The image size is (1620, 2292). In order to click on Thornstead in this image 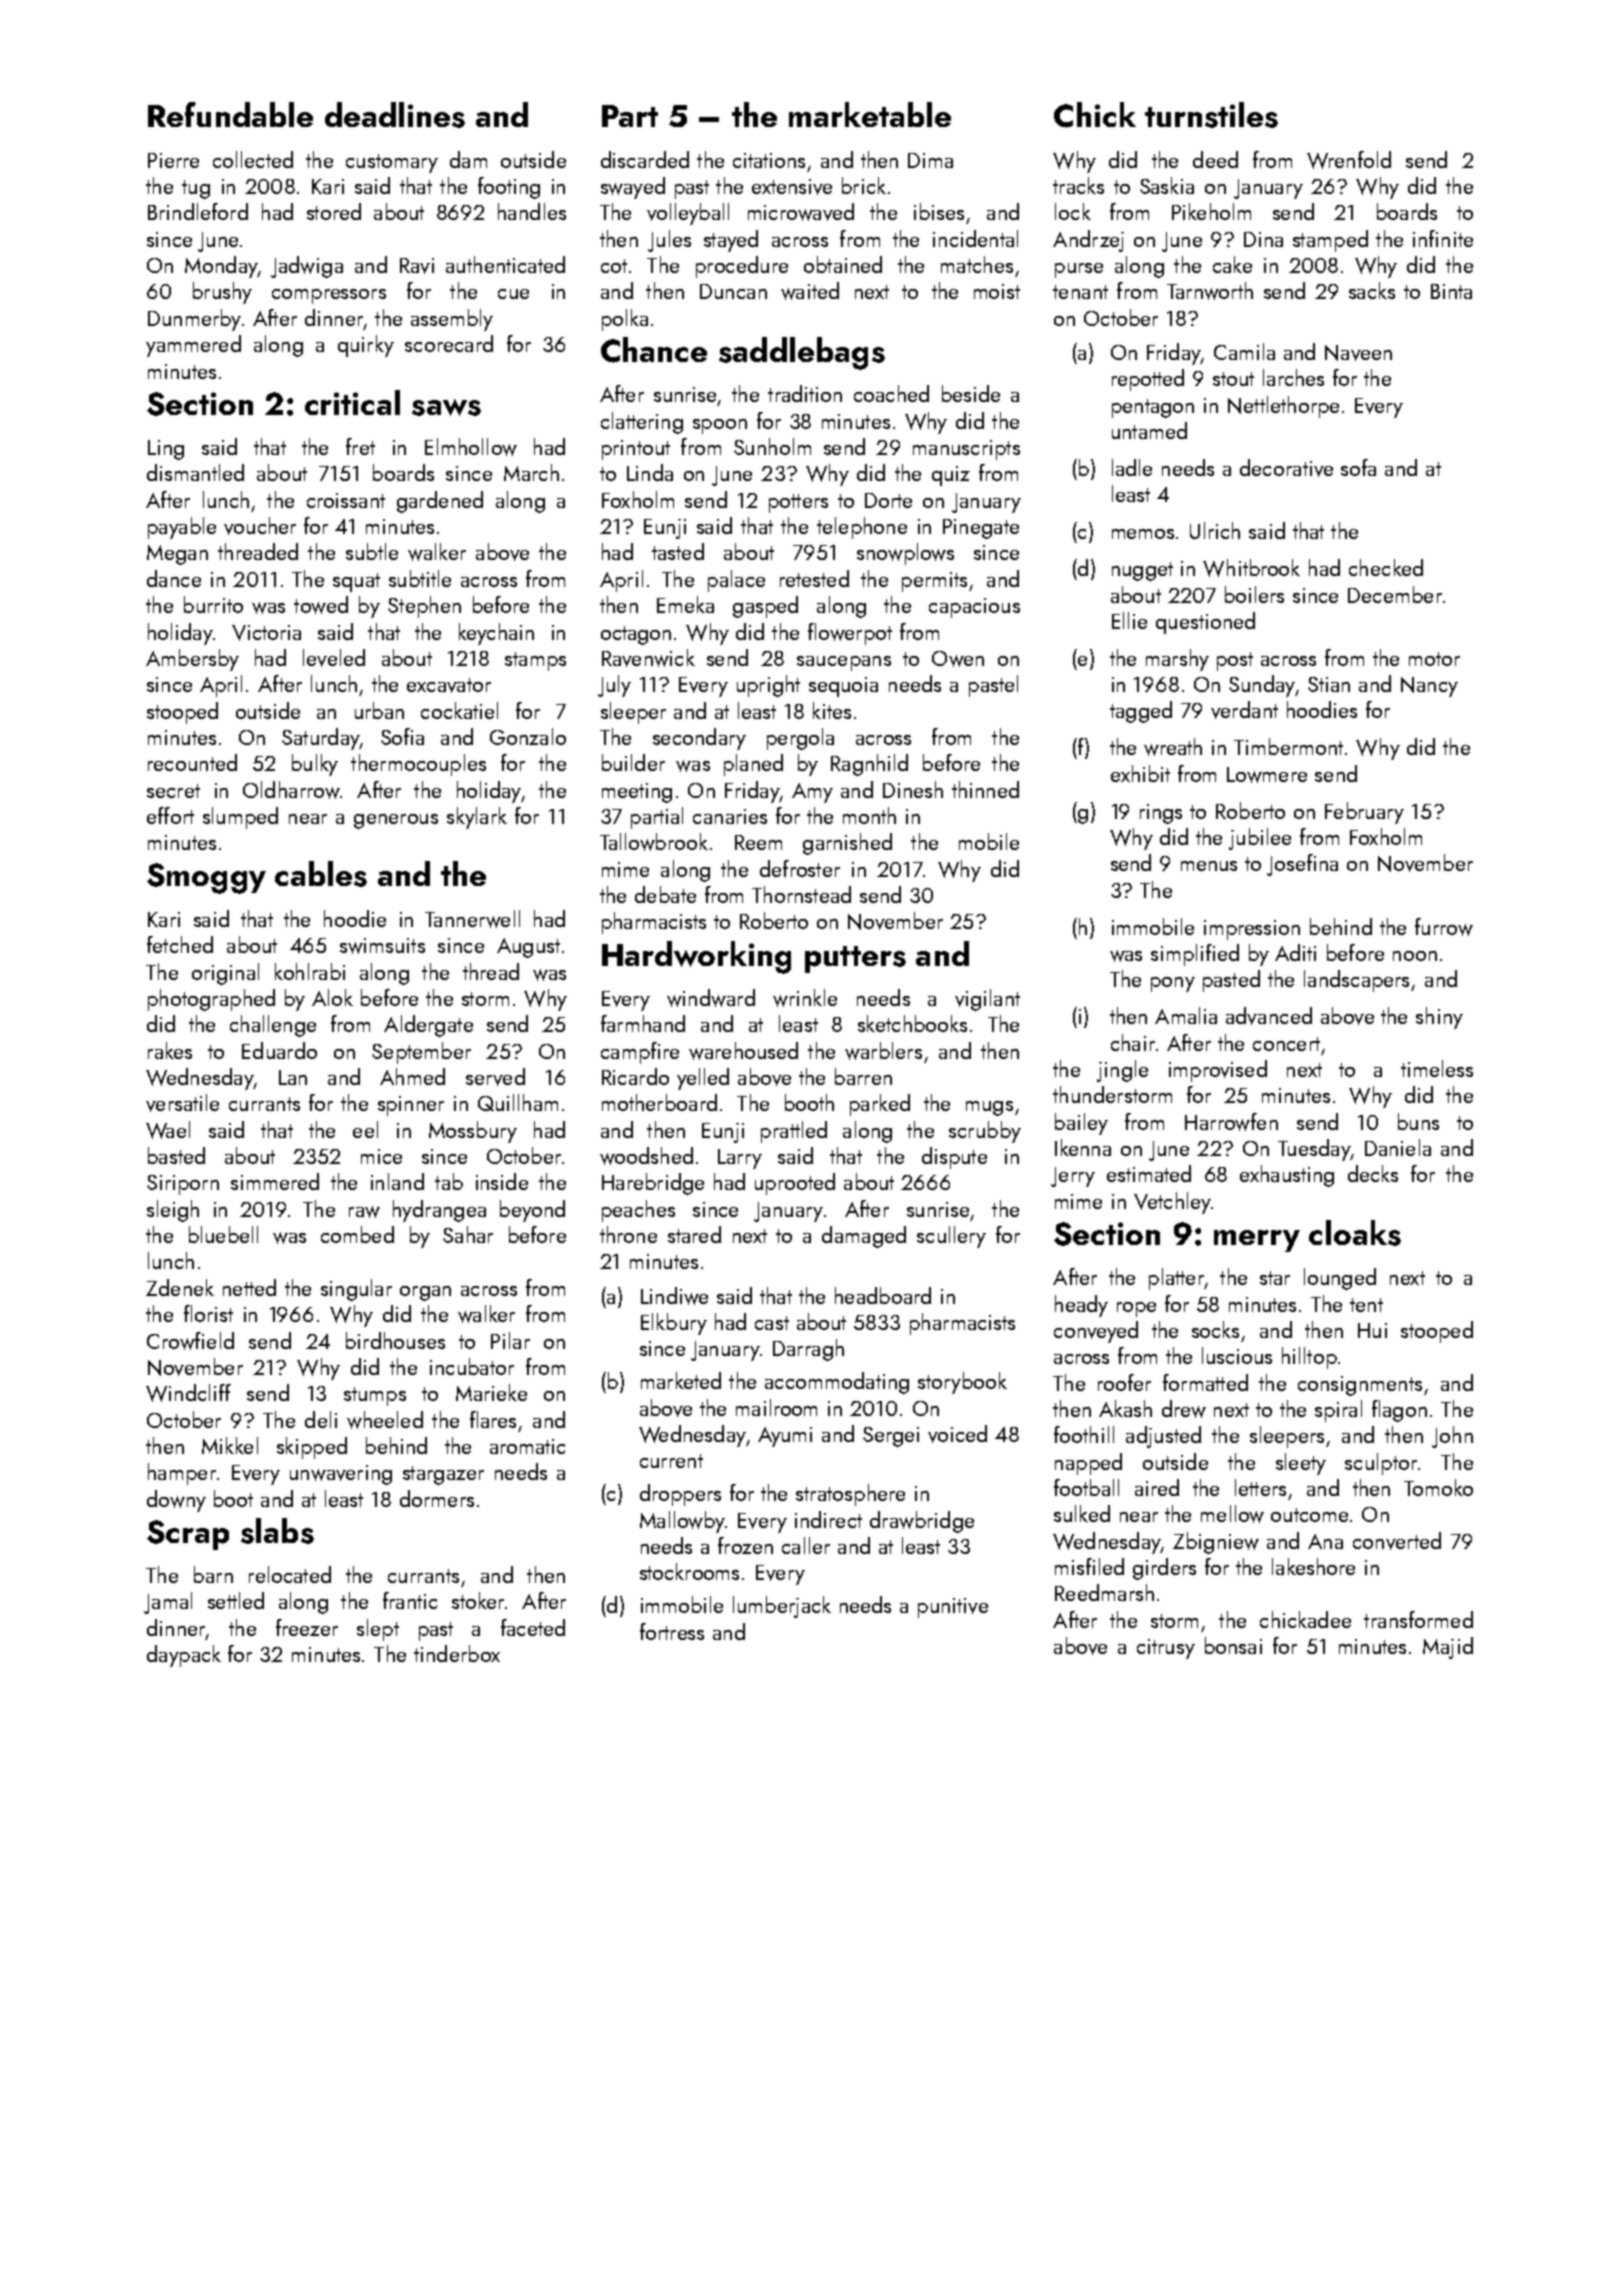, I will do `click(801, 894)`.
